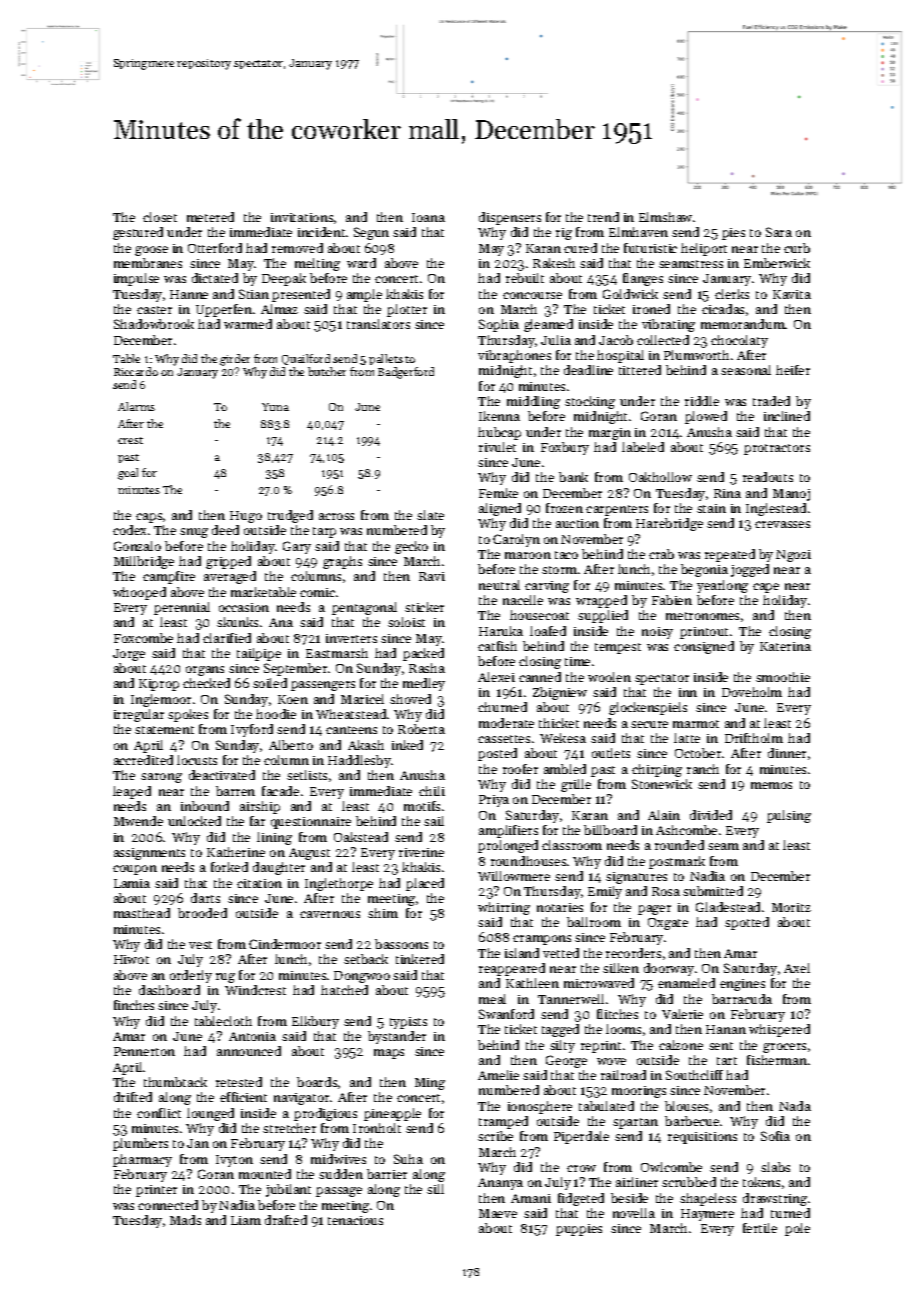 The image size is (924, 1314). I want to click on bank, so click(573, 477).
